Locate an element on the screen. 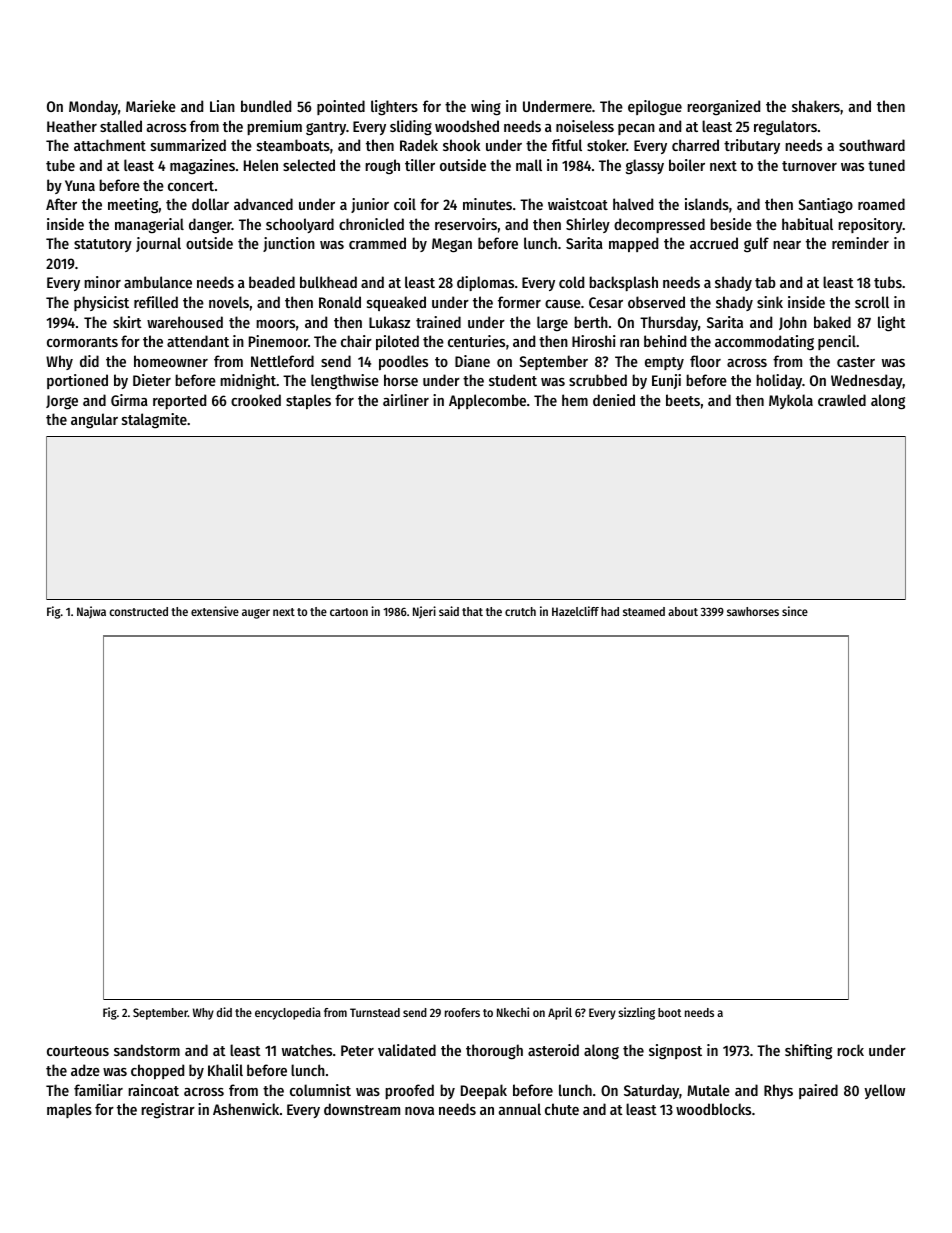  yellow is located at coordinates (884, 1091).
